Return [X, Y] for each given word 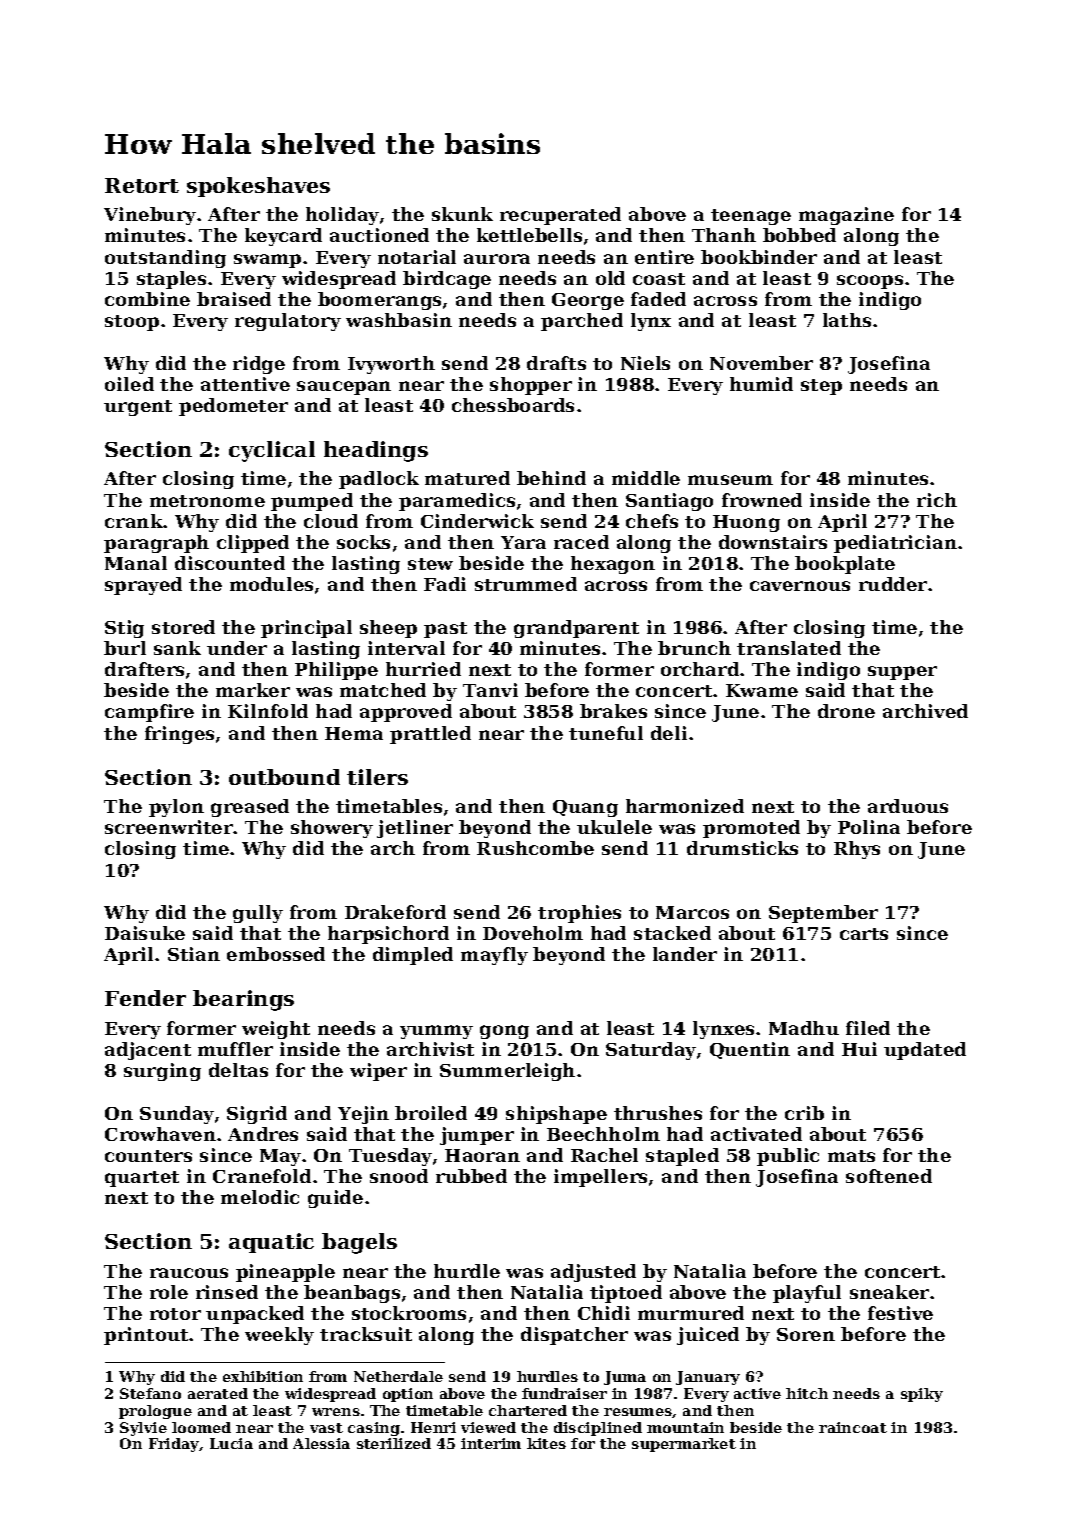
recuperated [560, 216]
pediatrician [895, 544]
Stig [124, 629]
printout [147, 1336]
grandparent [576, 629]
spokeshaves [258, 187]
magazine [846, 216]
